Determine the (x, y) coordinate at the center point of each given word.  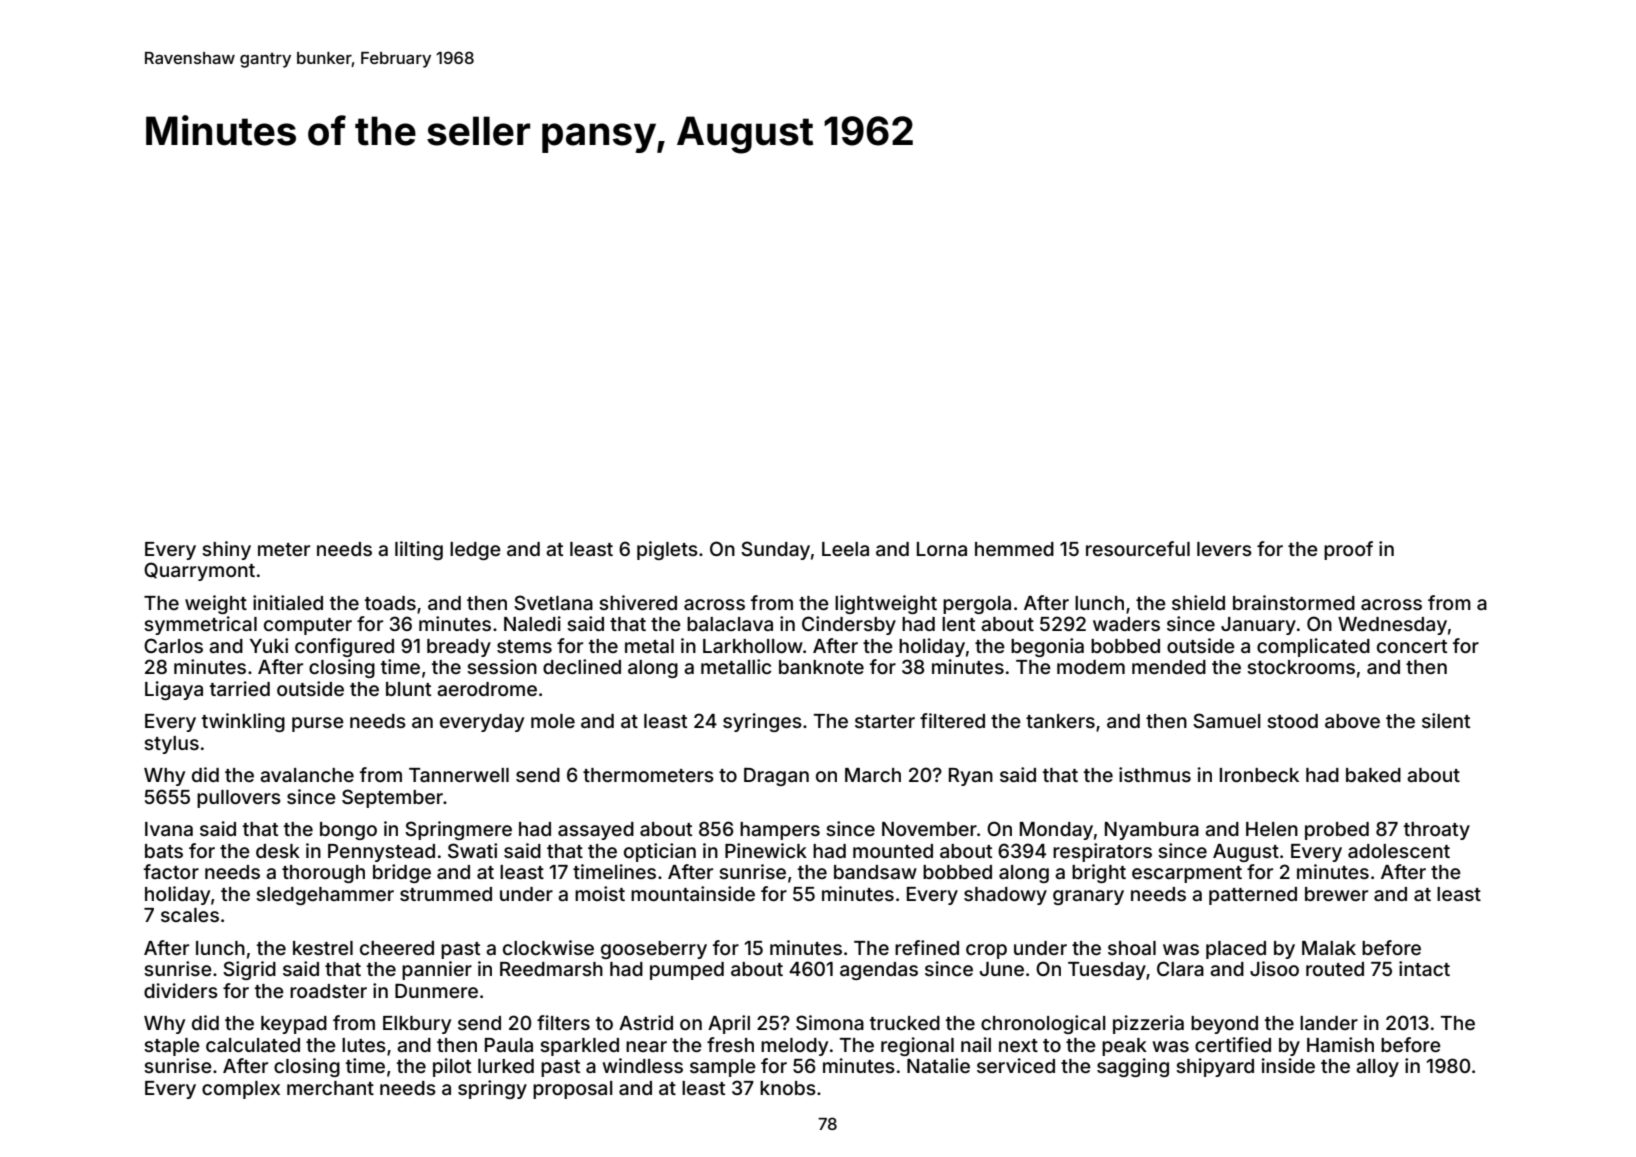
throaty (1437, 831)
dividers (181, 990)
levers (1224, 549)
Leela (845, 549)
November (929, 829)
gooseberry (654, 950)
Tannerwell (459, 775)
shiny (226, 550)
